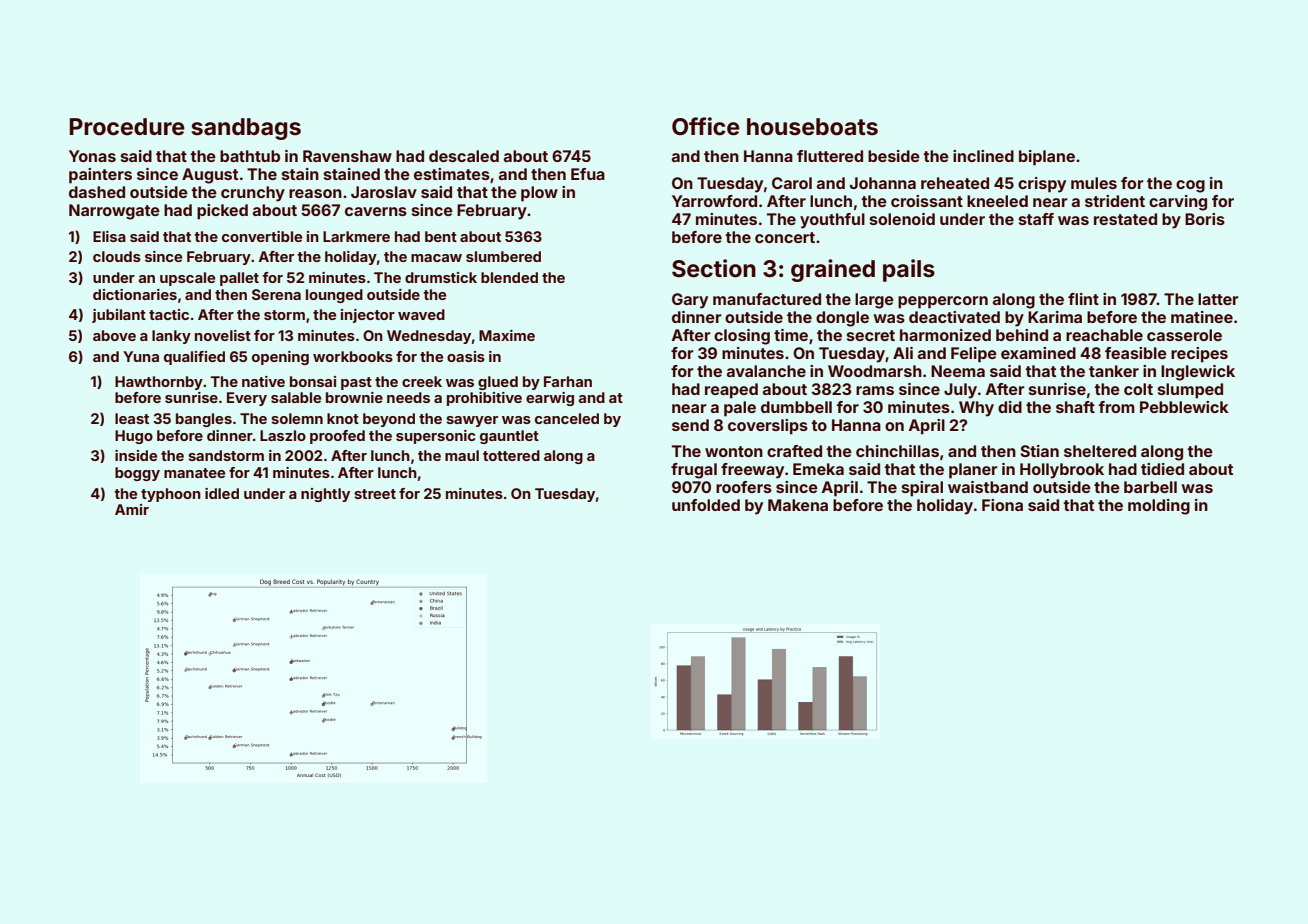 This screenshot has height=924, width=1308. I want to click on Narrowgate, so click(114, 212).
